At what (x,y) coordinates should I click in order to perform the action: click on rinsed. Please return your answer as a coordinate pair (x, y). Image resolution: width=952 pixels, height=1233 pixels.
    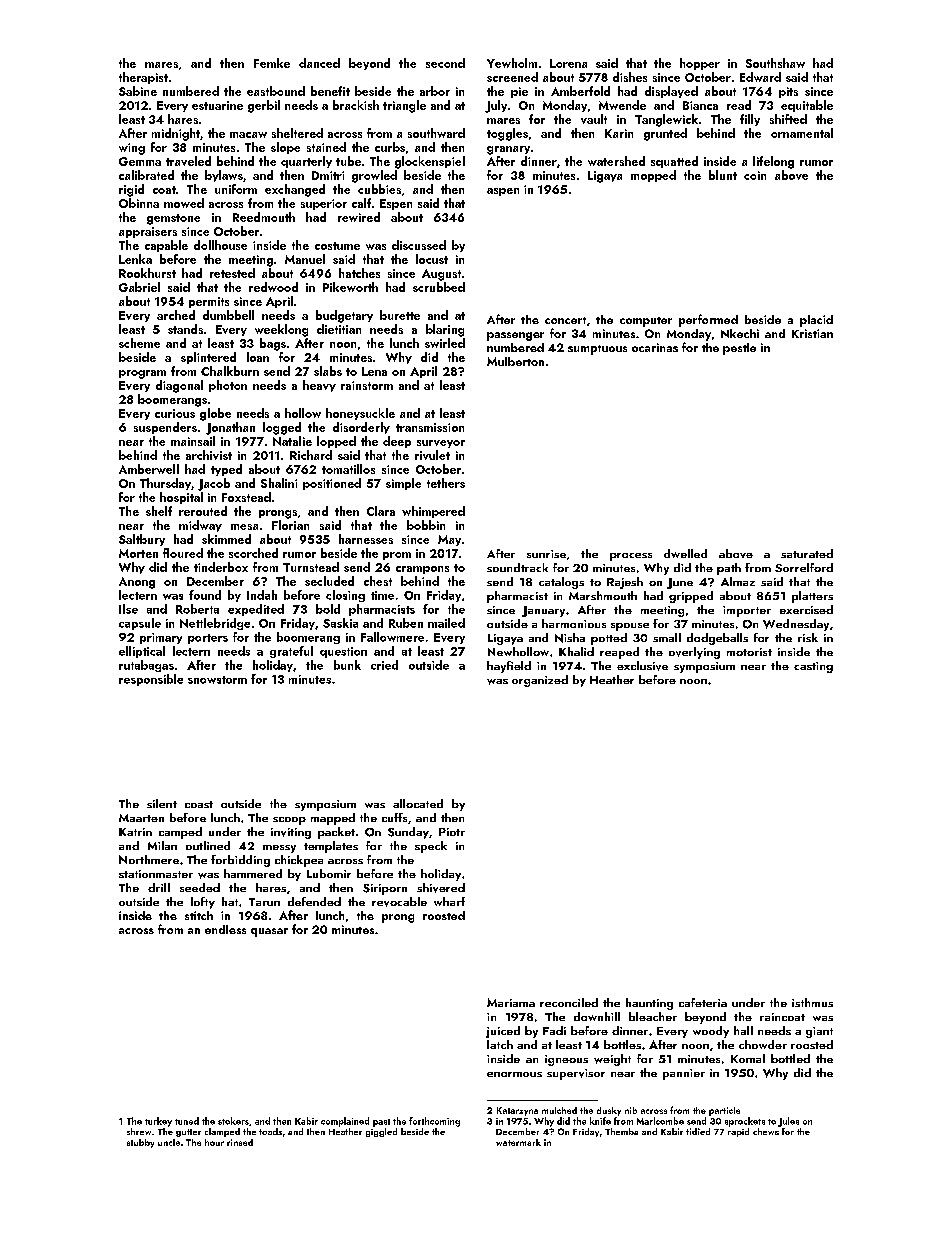
    Looking at the image, I should click on (240, 1142).
